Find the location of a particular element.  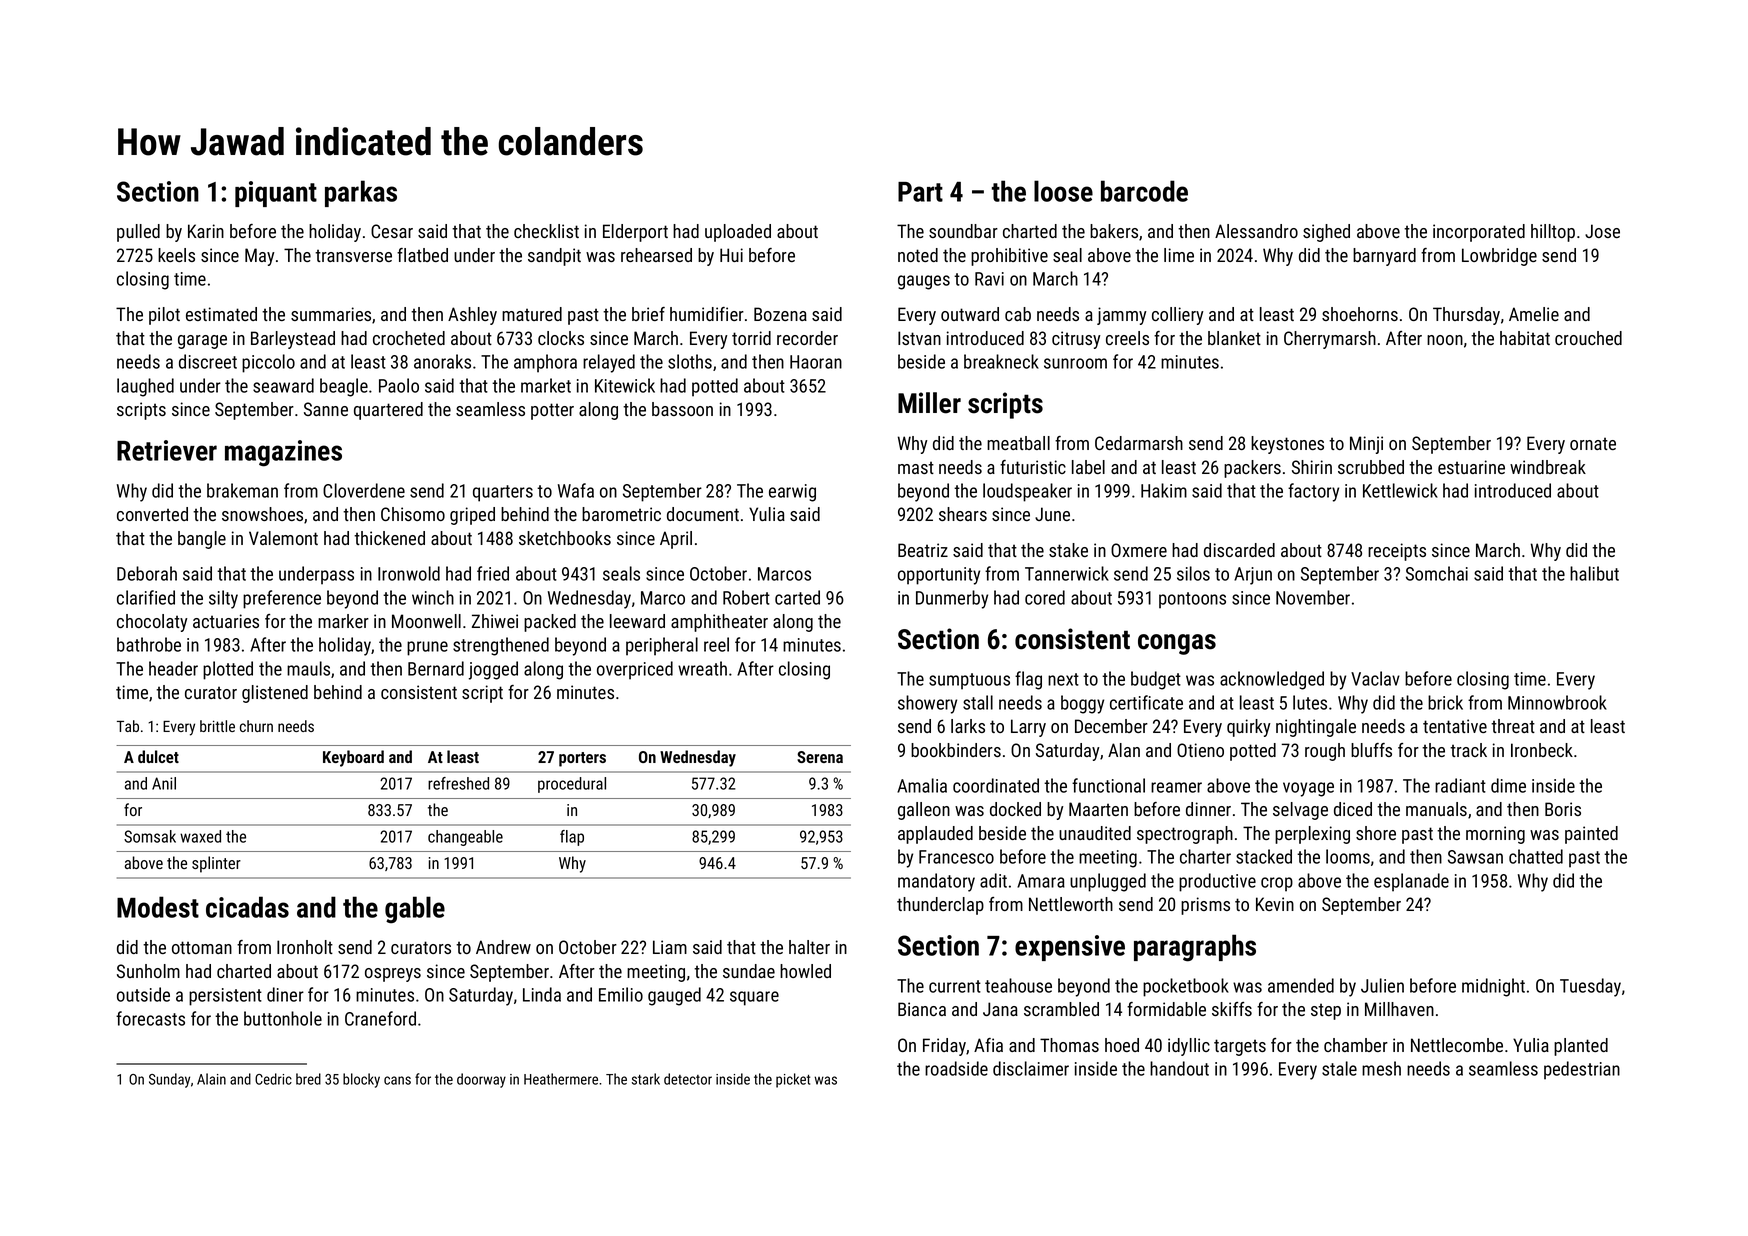

habitat is located at coordinates (1525, 338).
